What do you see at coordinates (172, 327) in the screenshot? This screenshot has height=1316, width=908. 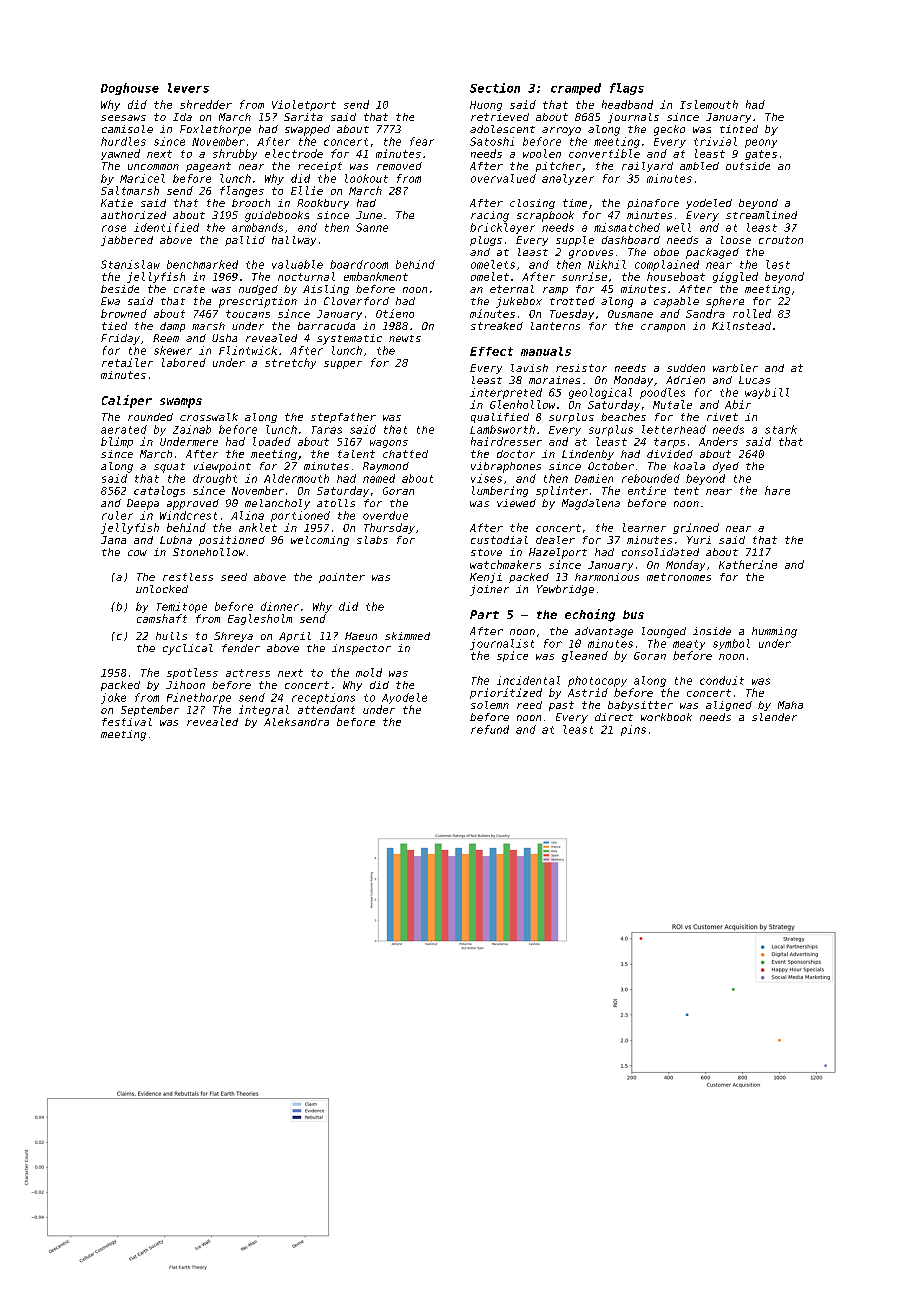 I see `damp` at bounding box center [172, 327].
